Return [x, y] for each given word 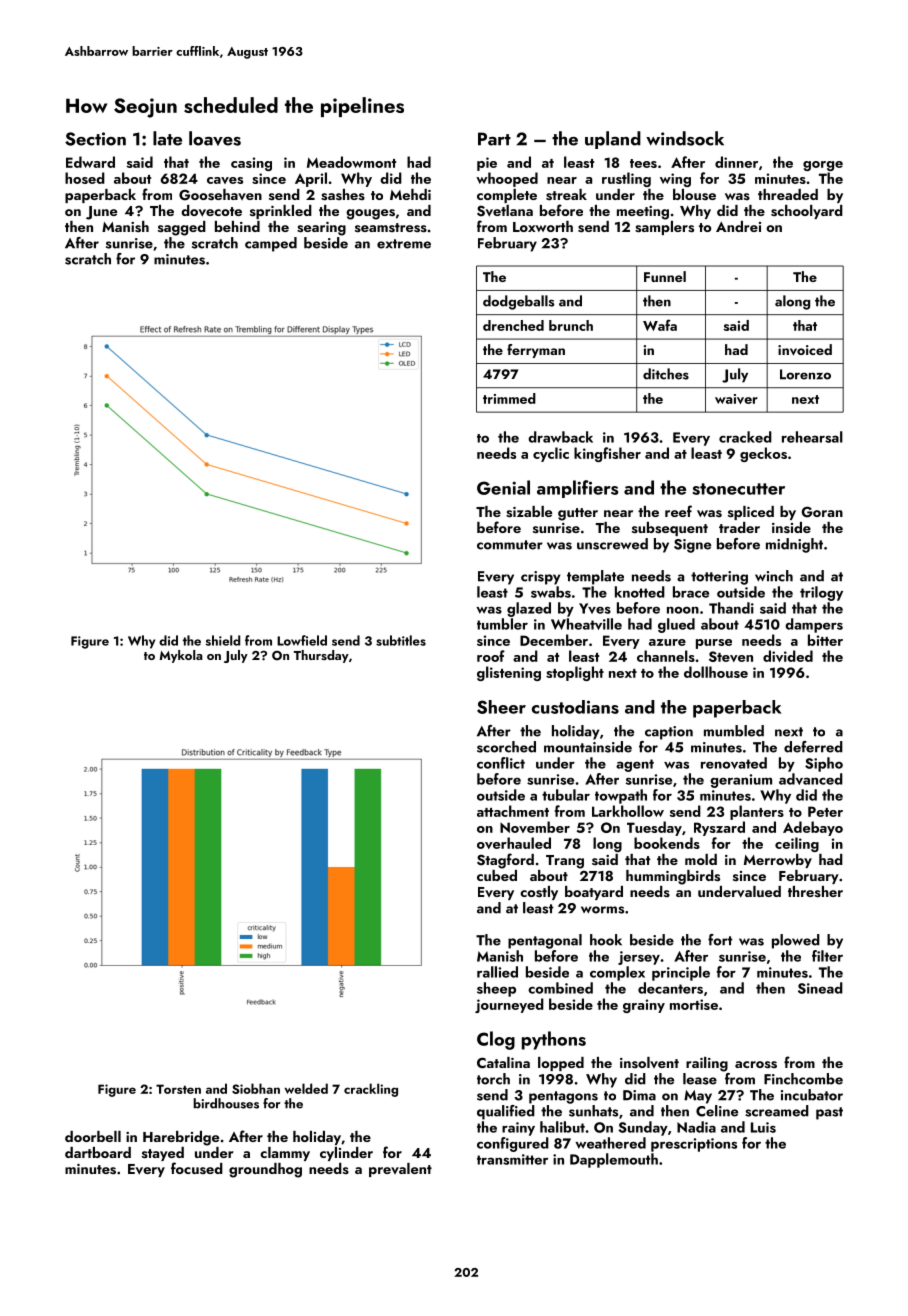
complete [507, 196]
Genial [503, 487]
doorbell [93, 1136]
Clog [496, 1040]
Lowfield [302, 640]
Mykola [181, 656]
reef [678, 511]
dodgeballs [518, 302]
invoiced [805, 350]
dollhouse [716, 672]
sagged [182, 228]
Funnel [665, 276]
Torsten [178, 1089]
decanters [670, 988]
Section [95, 139]
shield [222, 640]
